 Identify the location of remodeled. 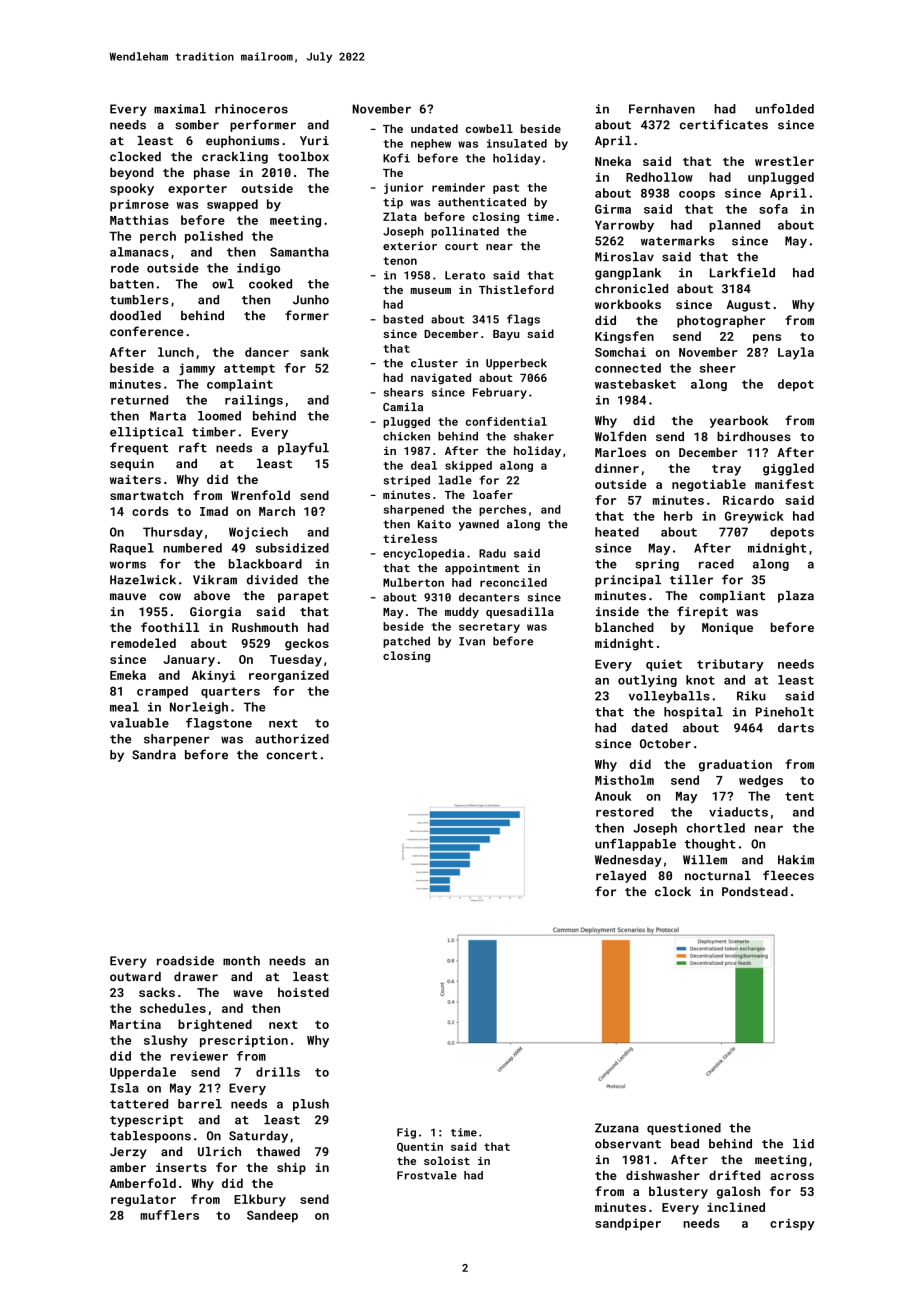
(143, 643).
